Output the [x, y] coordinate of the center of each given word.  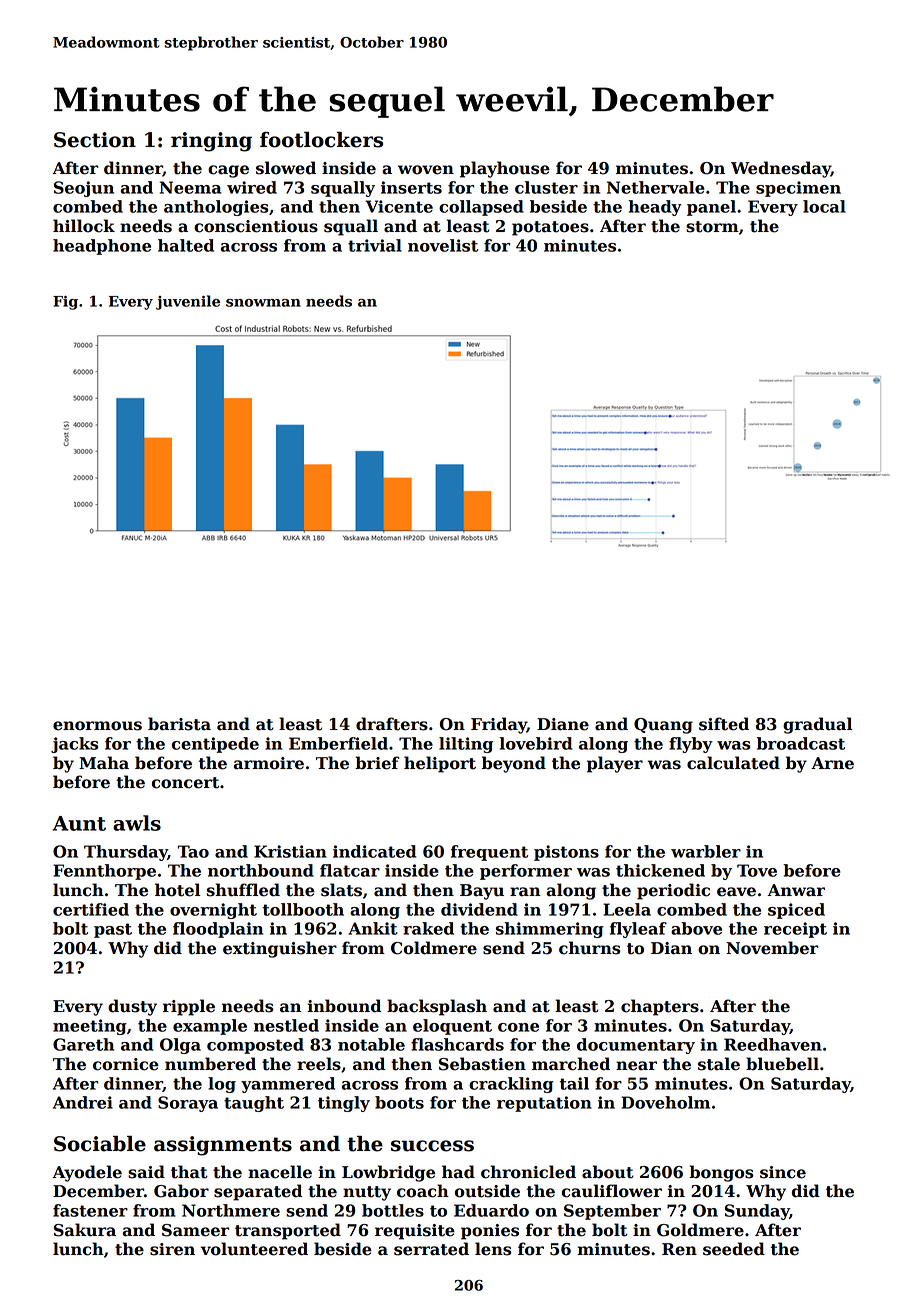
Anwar [796, 890]
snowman [263, 303]
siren [172, 1249]
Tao [193, 851]
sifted [724, 724]
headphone [102, 247]
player [615, 764]
